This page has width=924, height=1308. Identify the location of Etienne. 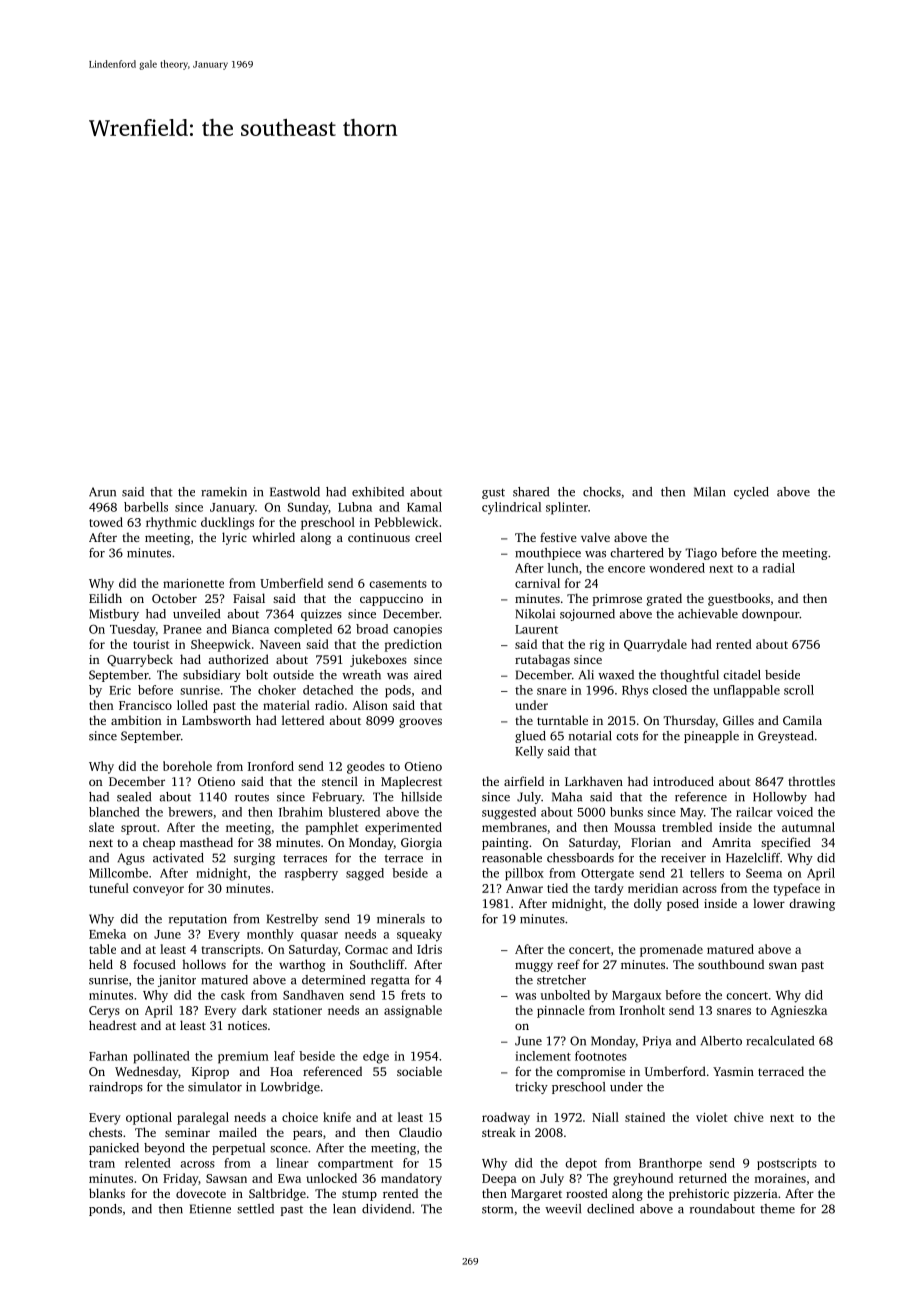
(210, 1209).
